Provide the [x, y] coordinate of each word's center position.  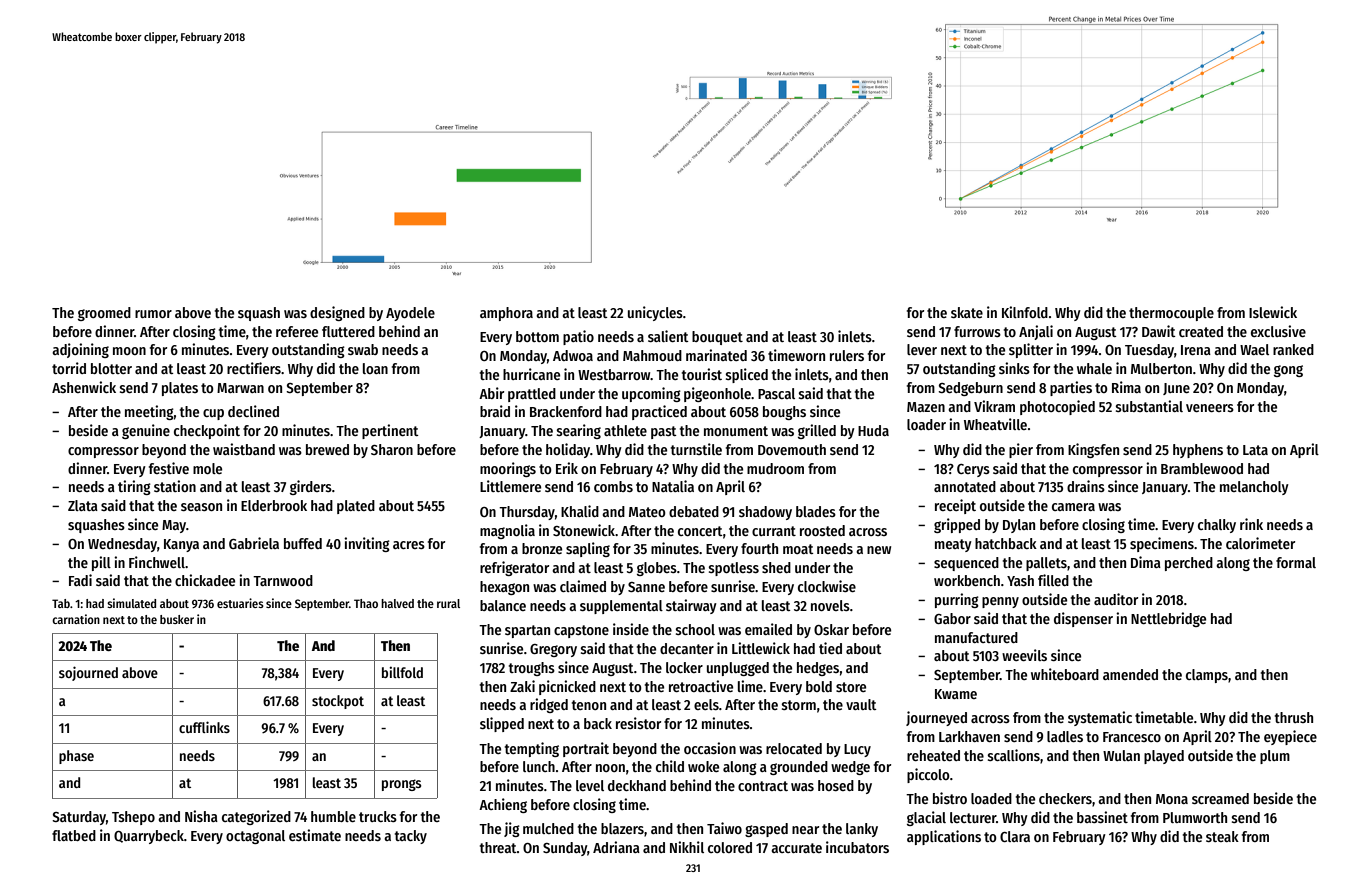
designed [337, 313]
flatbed [74, 835]
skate [967, 312]
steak [1222, 836]
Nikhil [687, 847]
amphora [506, 314]
